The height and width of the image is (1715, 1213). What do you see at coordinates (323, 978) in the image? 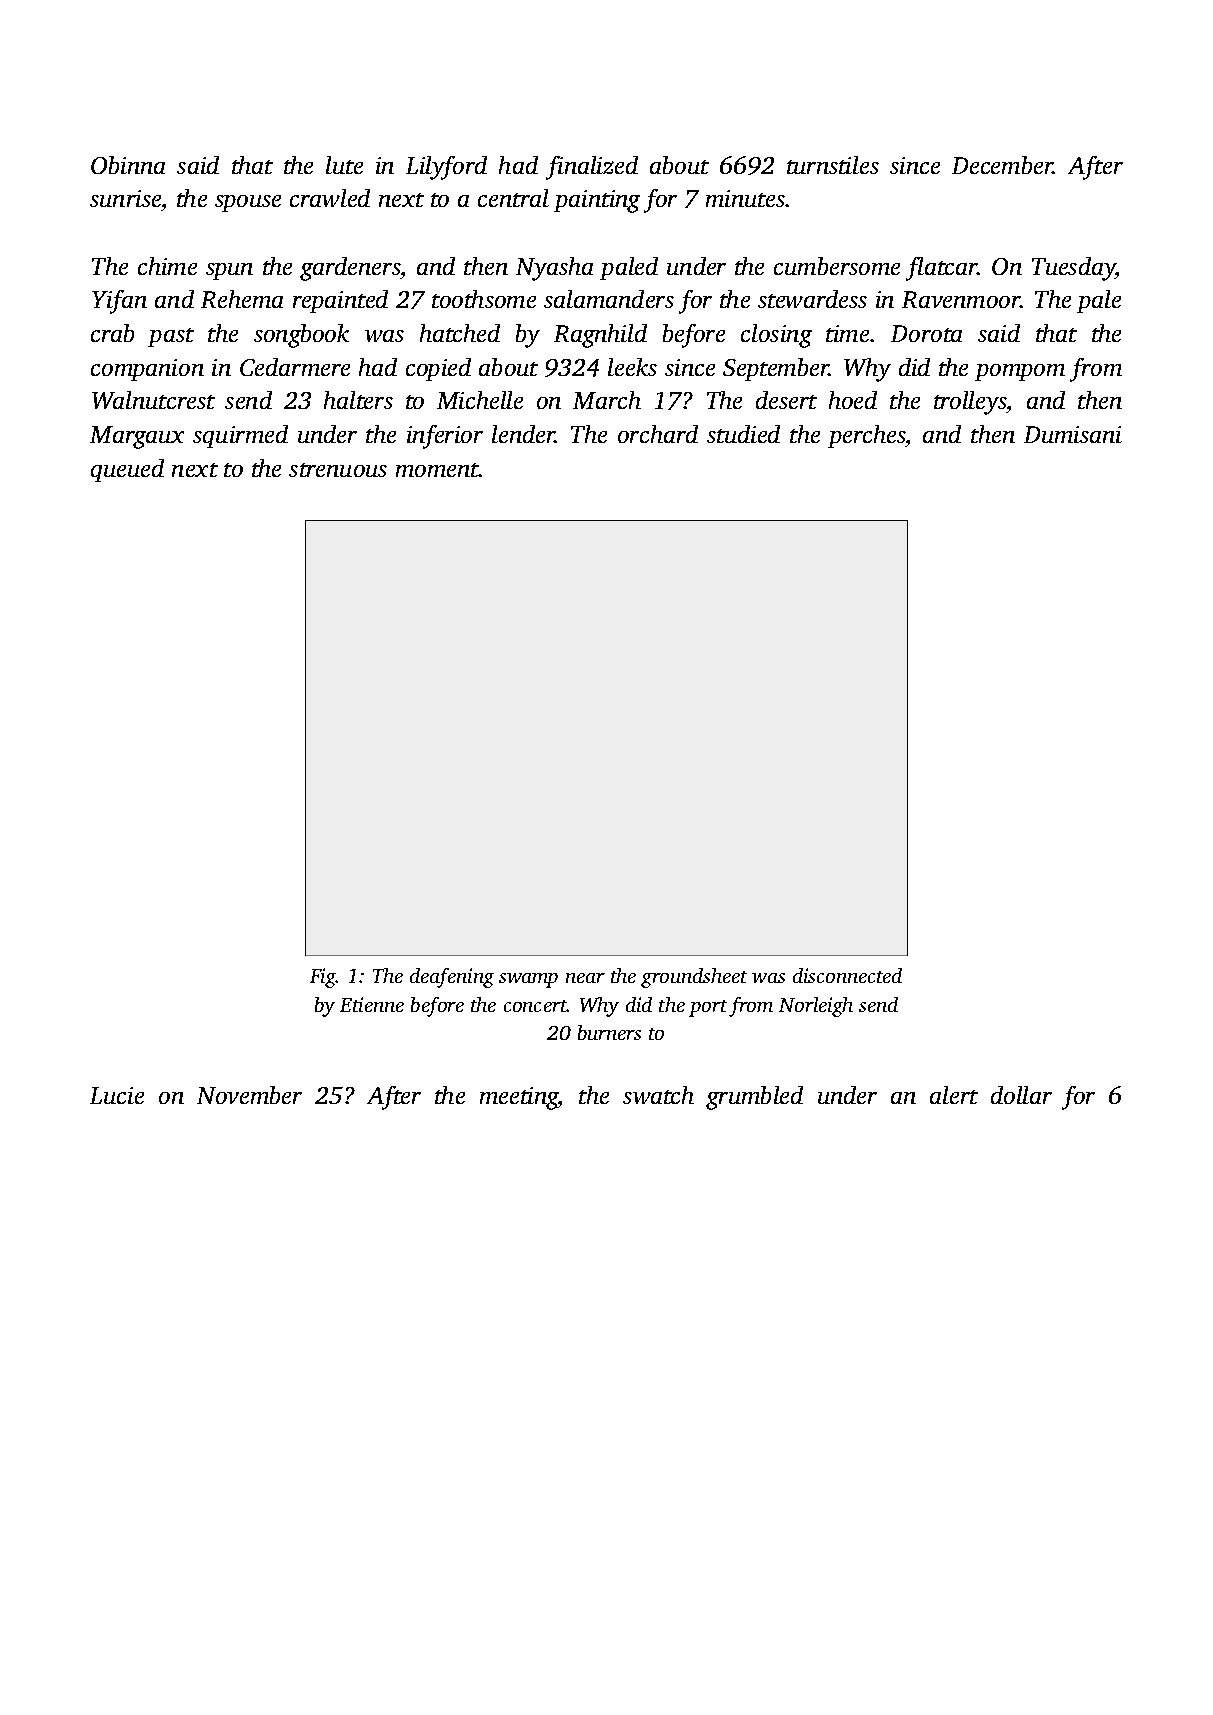
I see `Fig` at bounding box center [323, 978].
